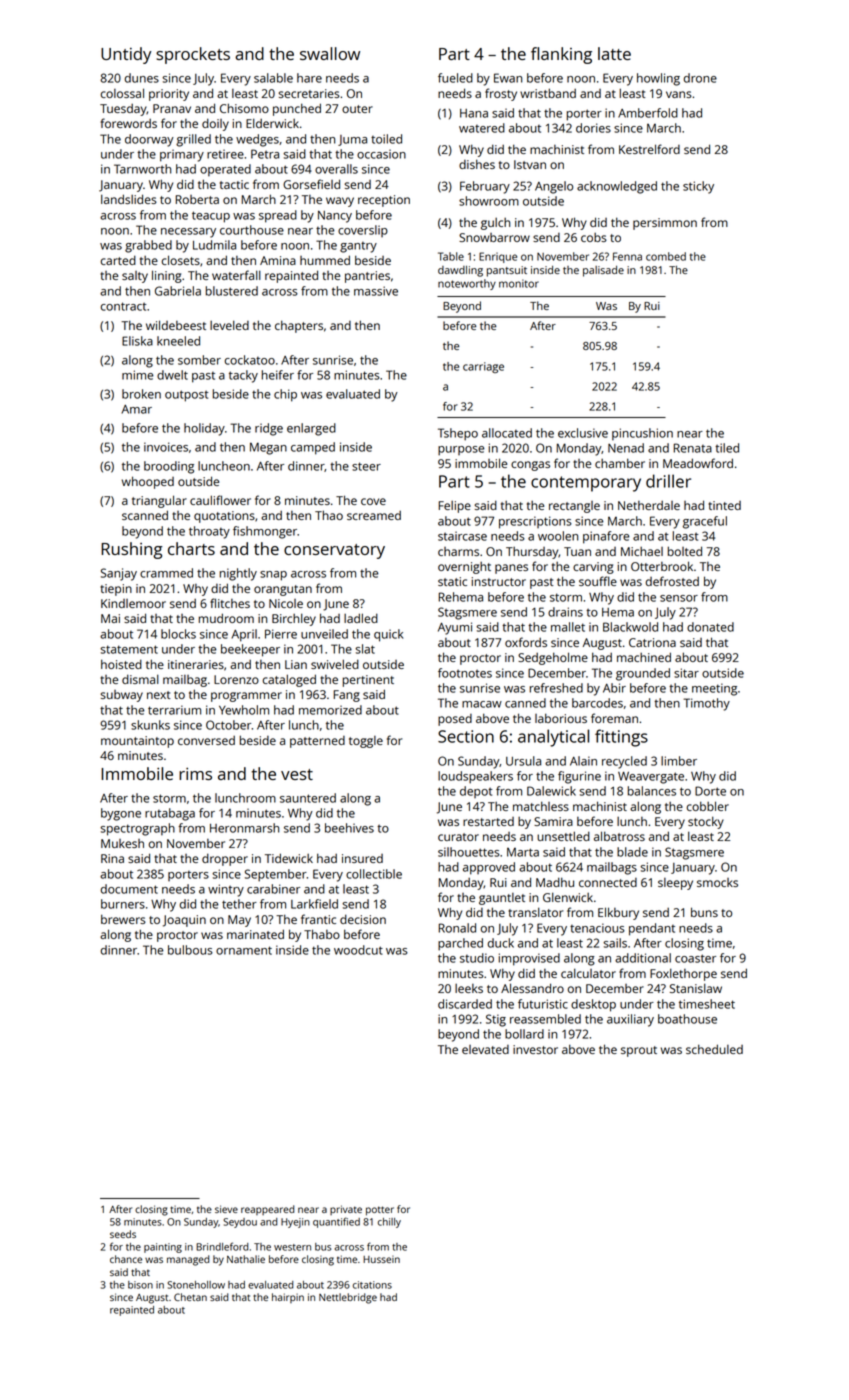 The image size is (849, 1400). What do you see at coordinates (583, 433) in the image?
I see `exclusive` at bounding box center [583, 433].
